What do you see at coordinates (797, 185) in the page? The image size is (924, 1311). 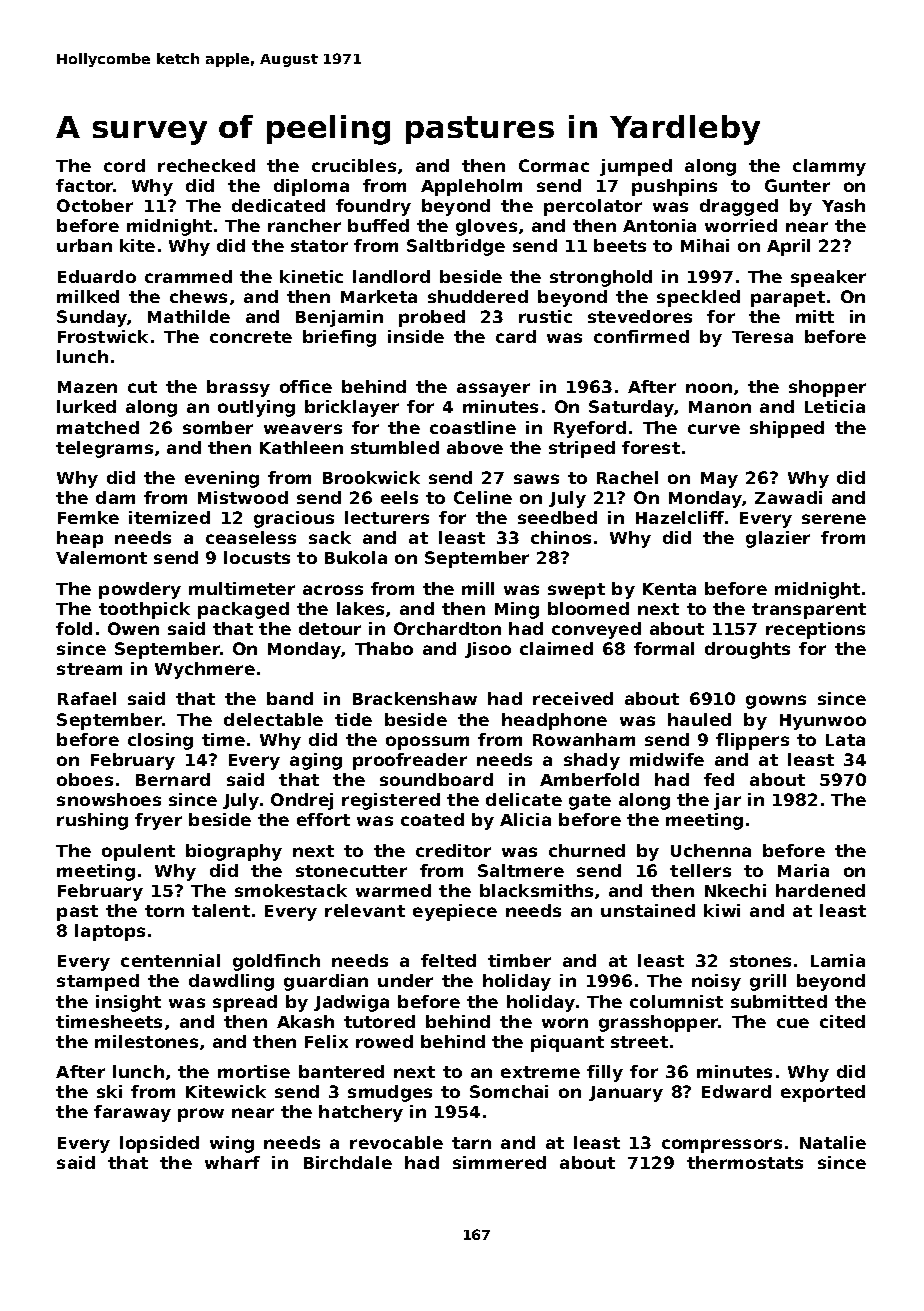 I see `Gunter` at bounding box center [797, 185].
